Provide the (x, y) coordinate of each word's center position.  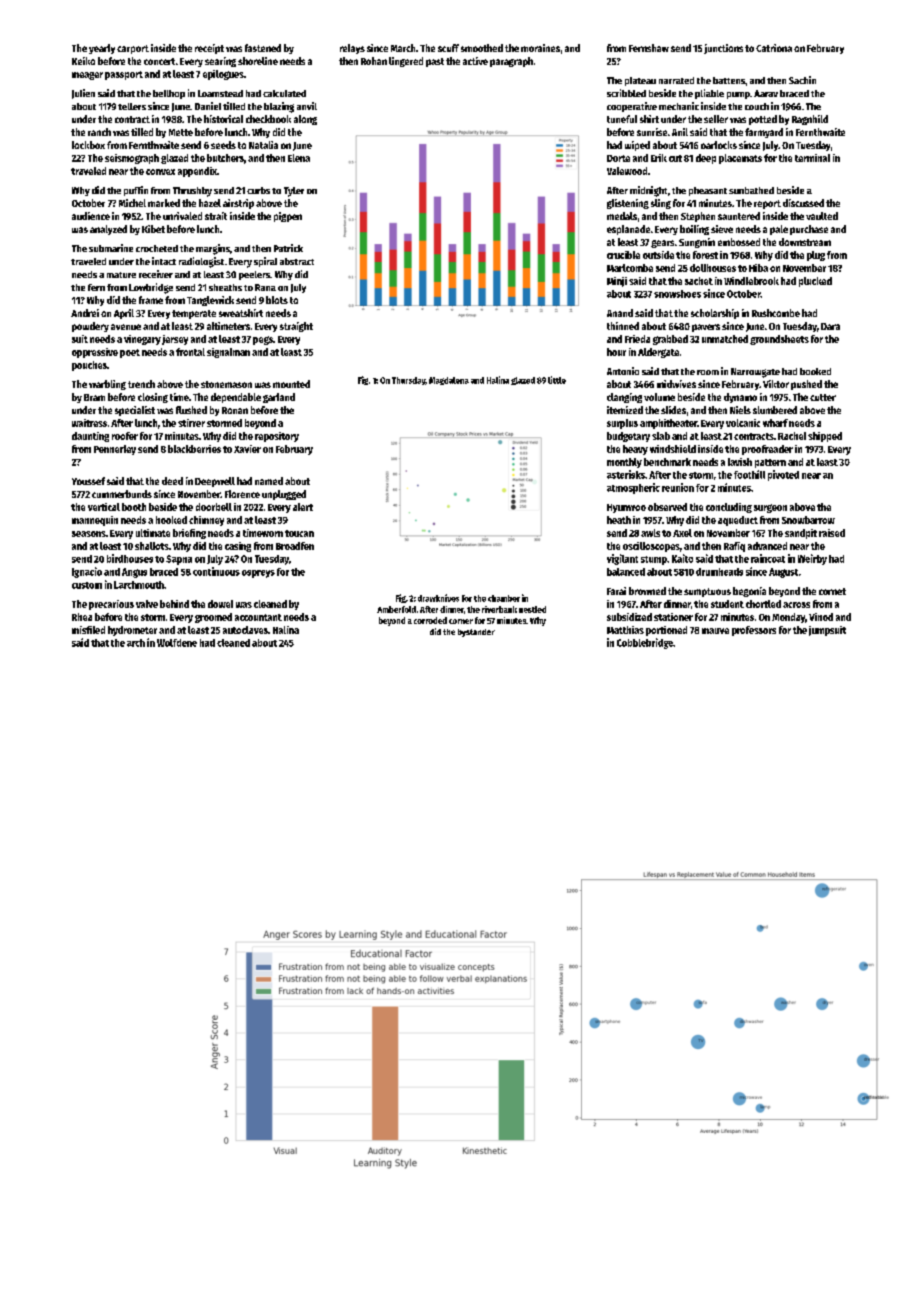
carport (133, 49)
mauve (715, 631)
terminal (812, 158)
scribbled (626, 93)
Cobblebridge (645, 643)
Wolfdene (177, 643)
